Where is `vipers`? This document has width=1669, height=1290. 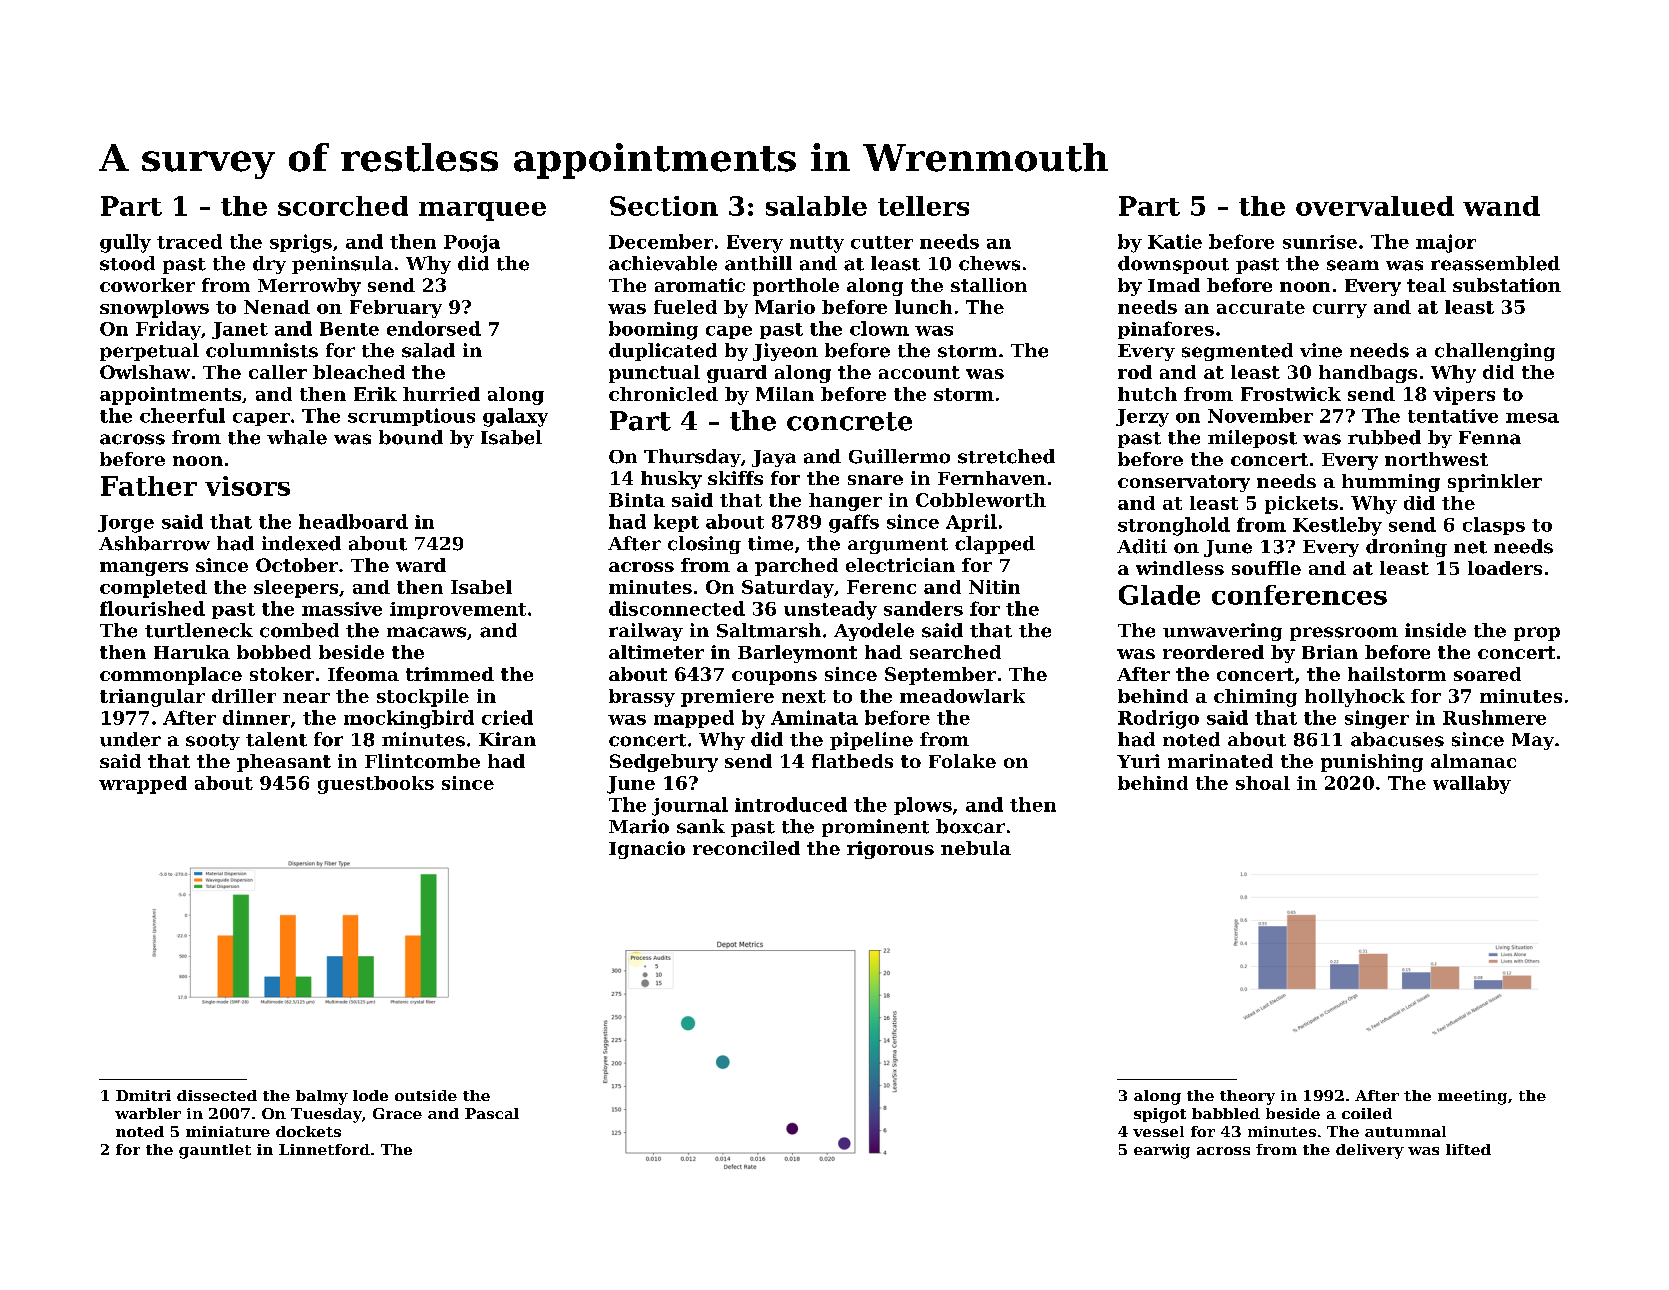
vipers is located at coordinates (1464, 396).
